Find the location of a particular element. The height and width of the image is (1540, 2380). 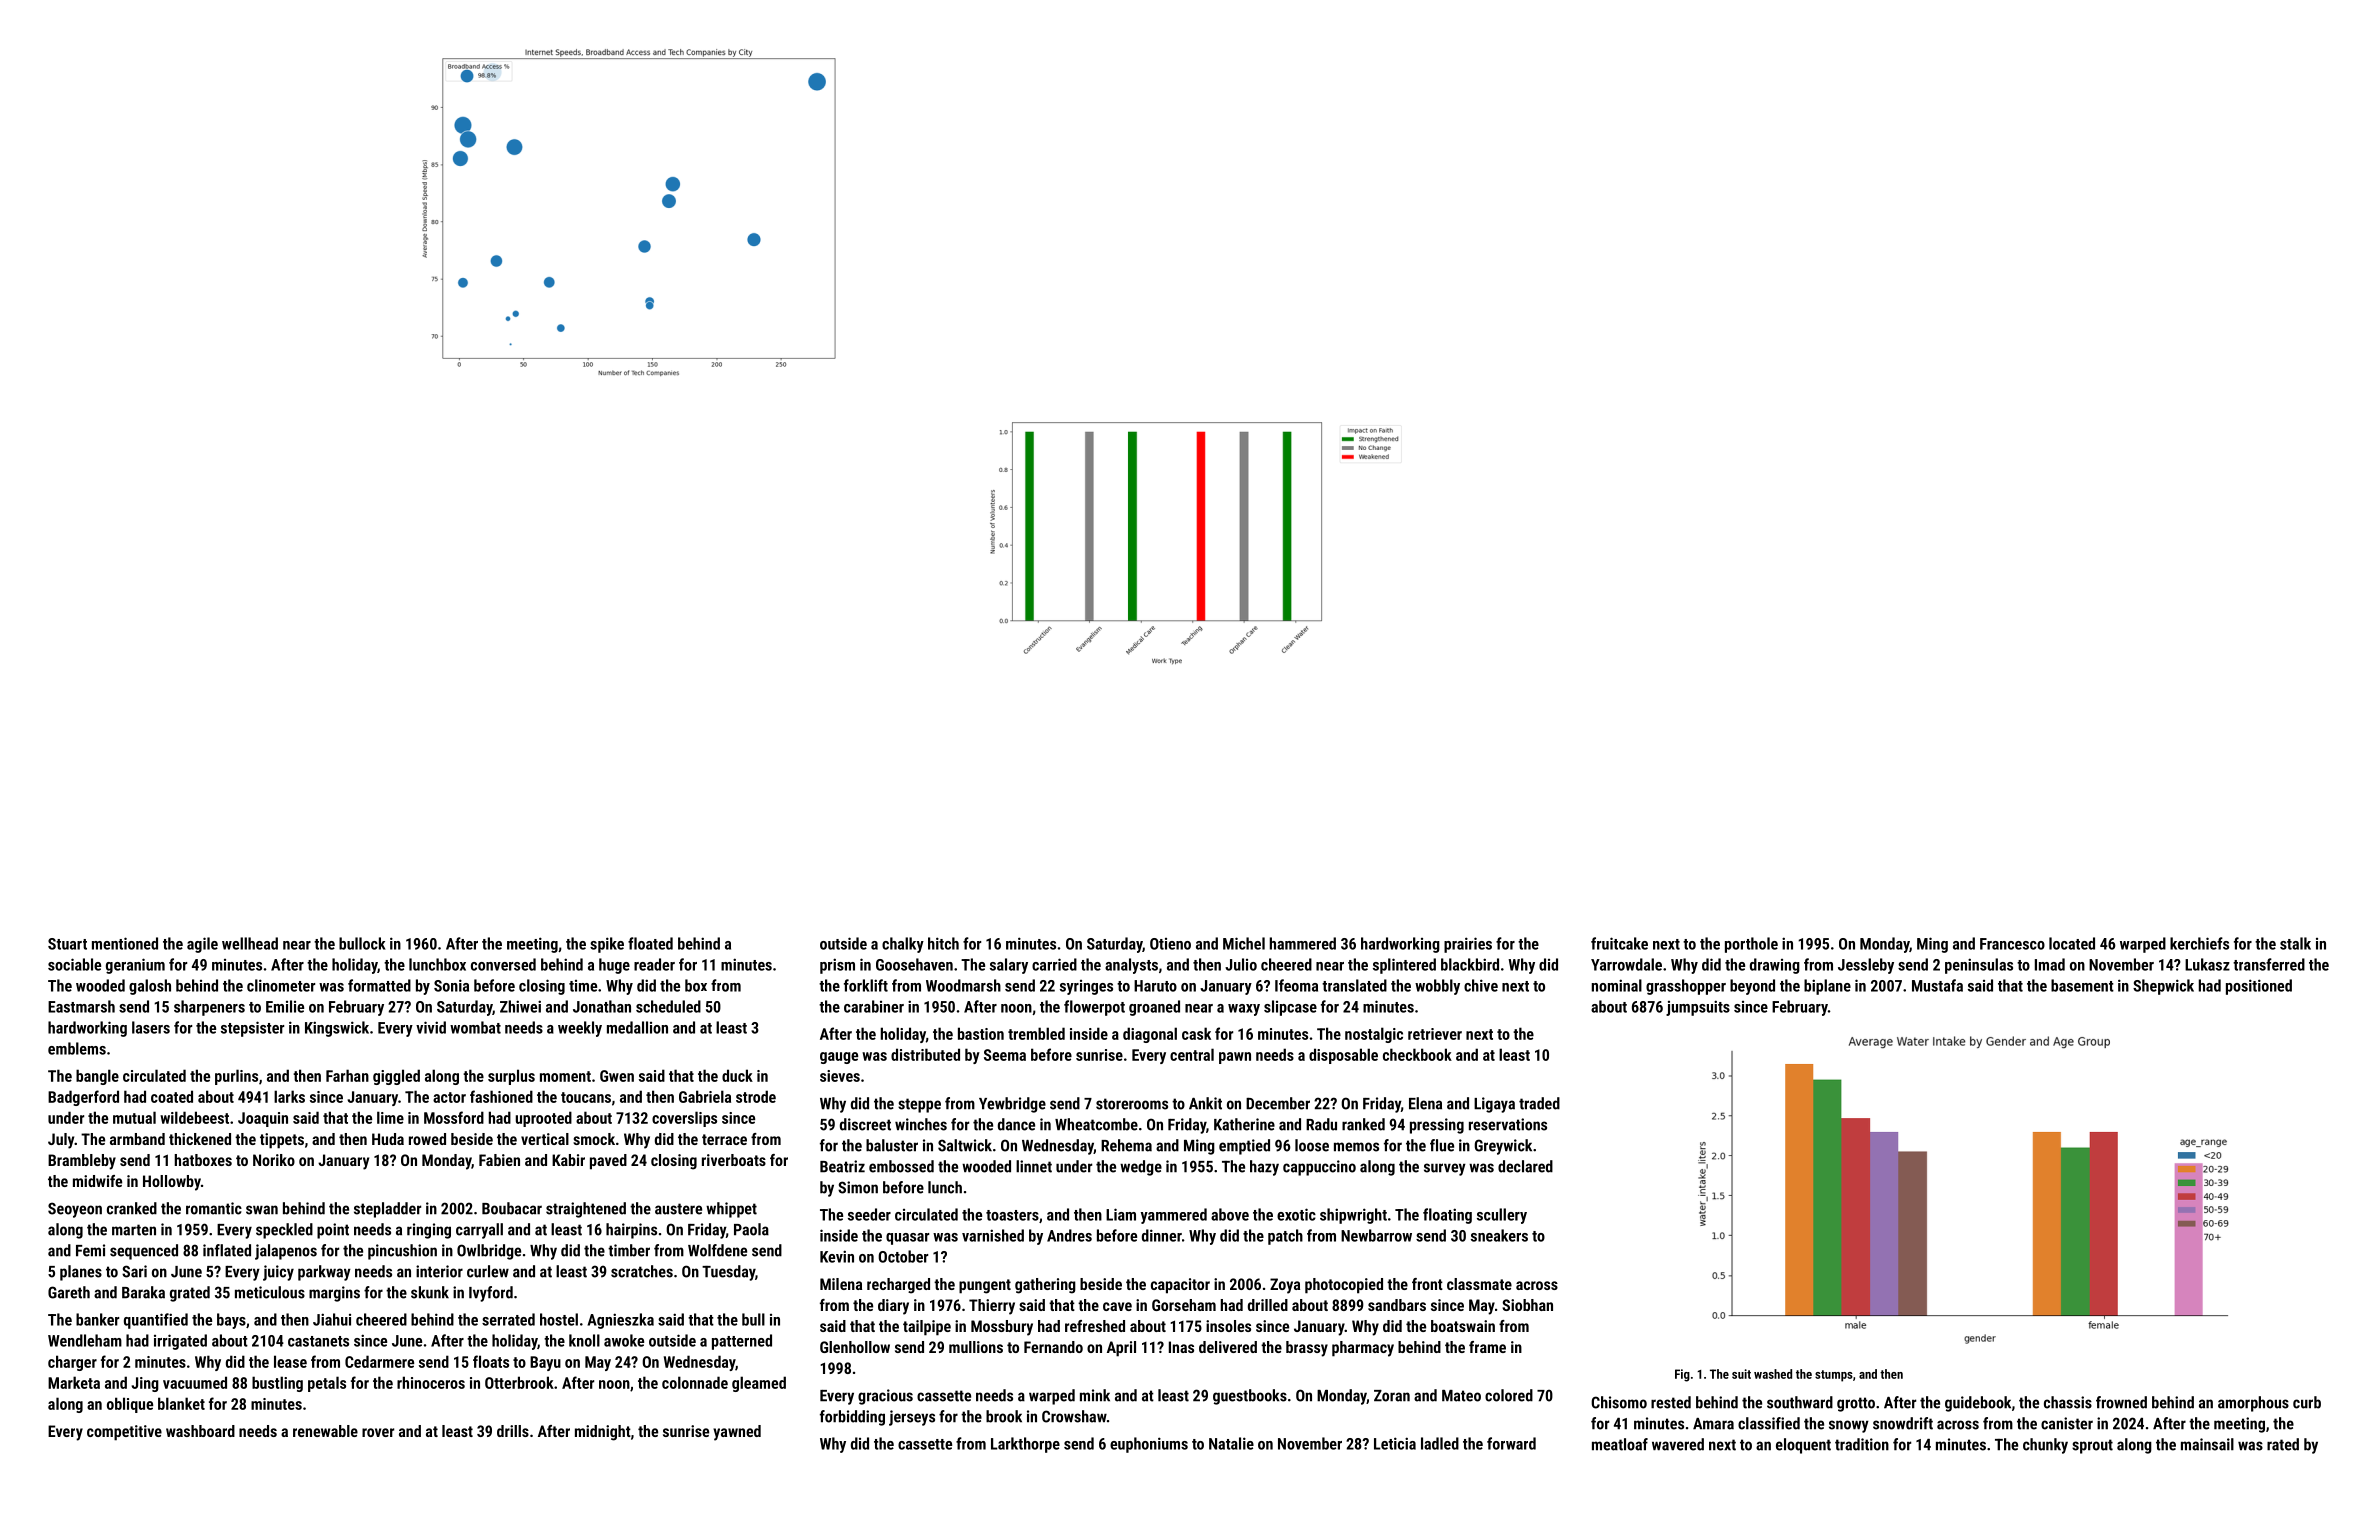

mainsail is located at coordinates (2207, 1444).
